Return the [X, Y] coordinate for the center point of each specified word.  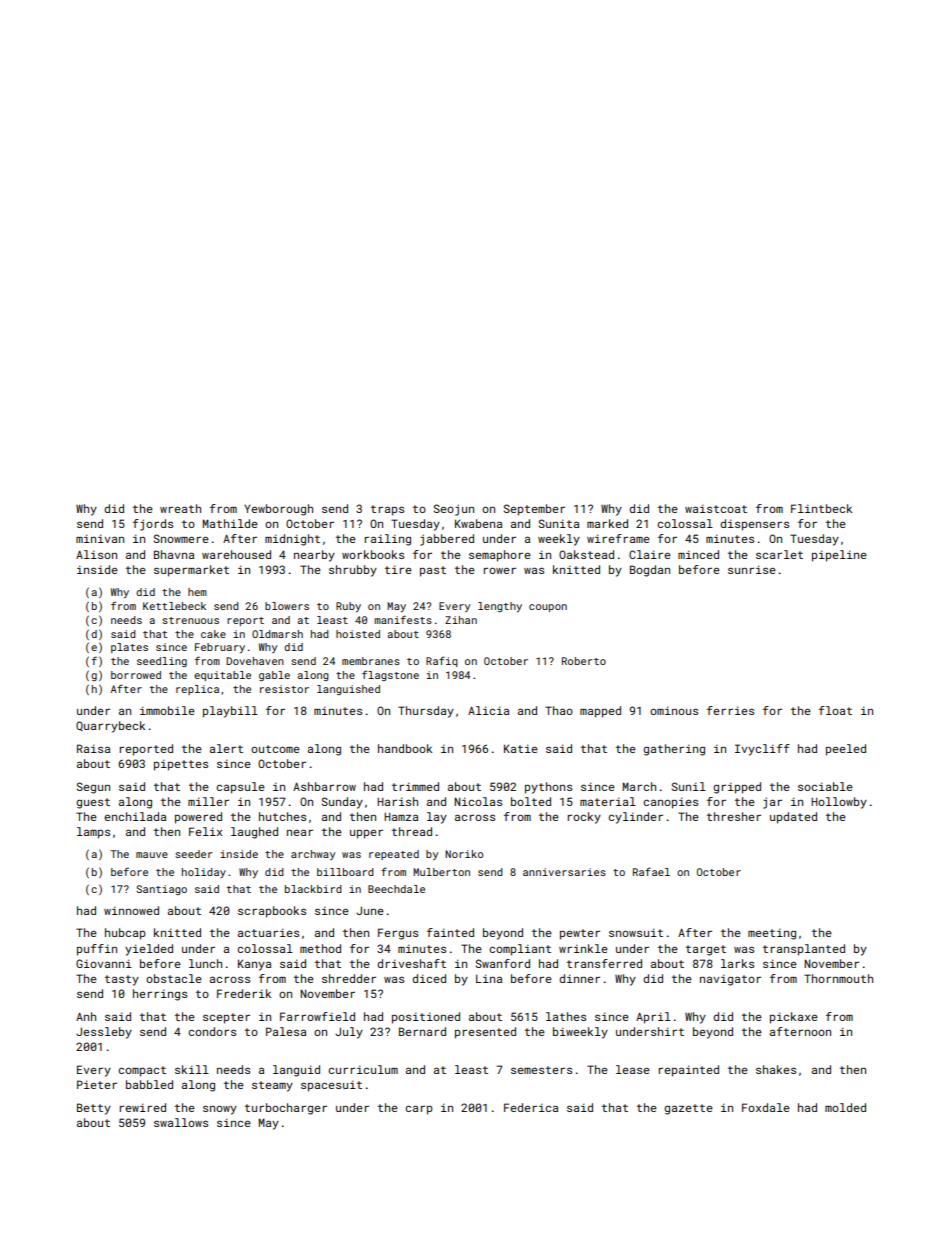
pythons [548, 788]
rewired [143, 1107]
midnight [292, 540]
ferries [730, 710]
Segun [93, 788]
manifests [403, 619]
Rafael [651, 871]
